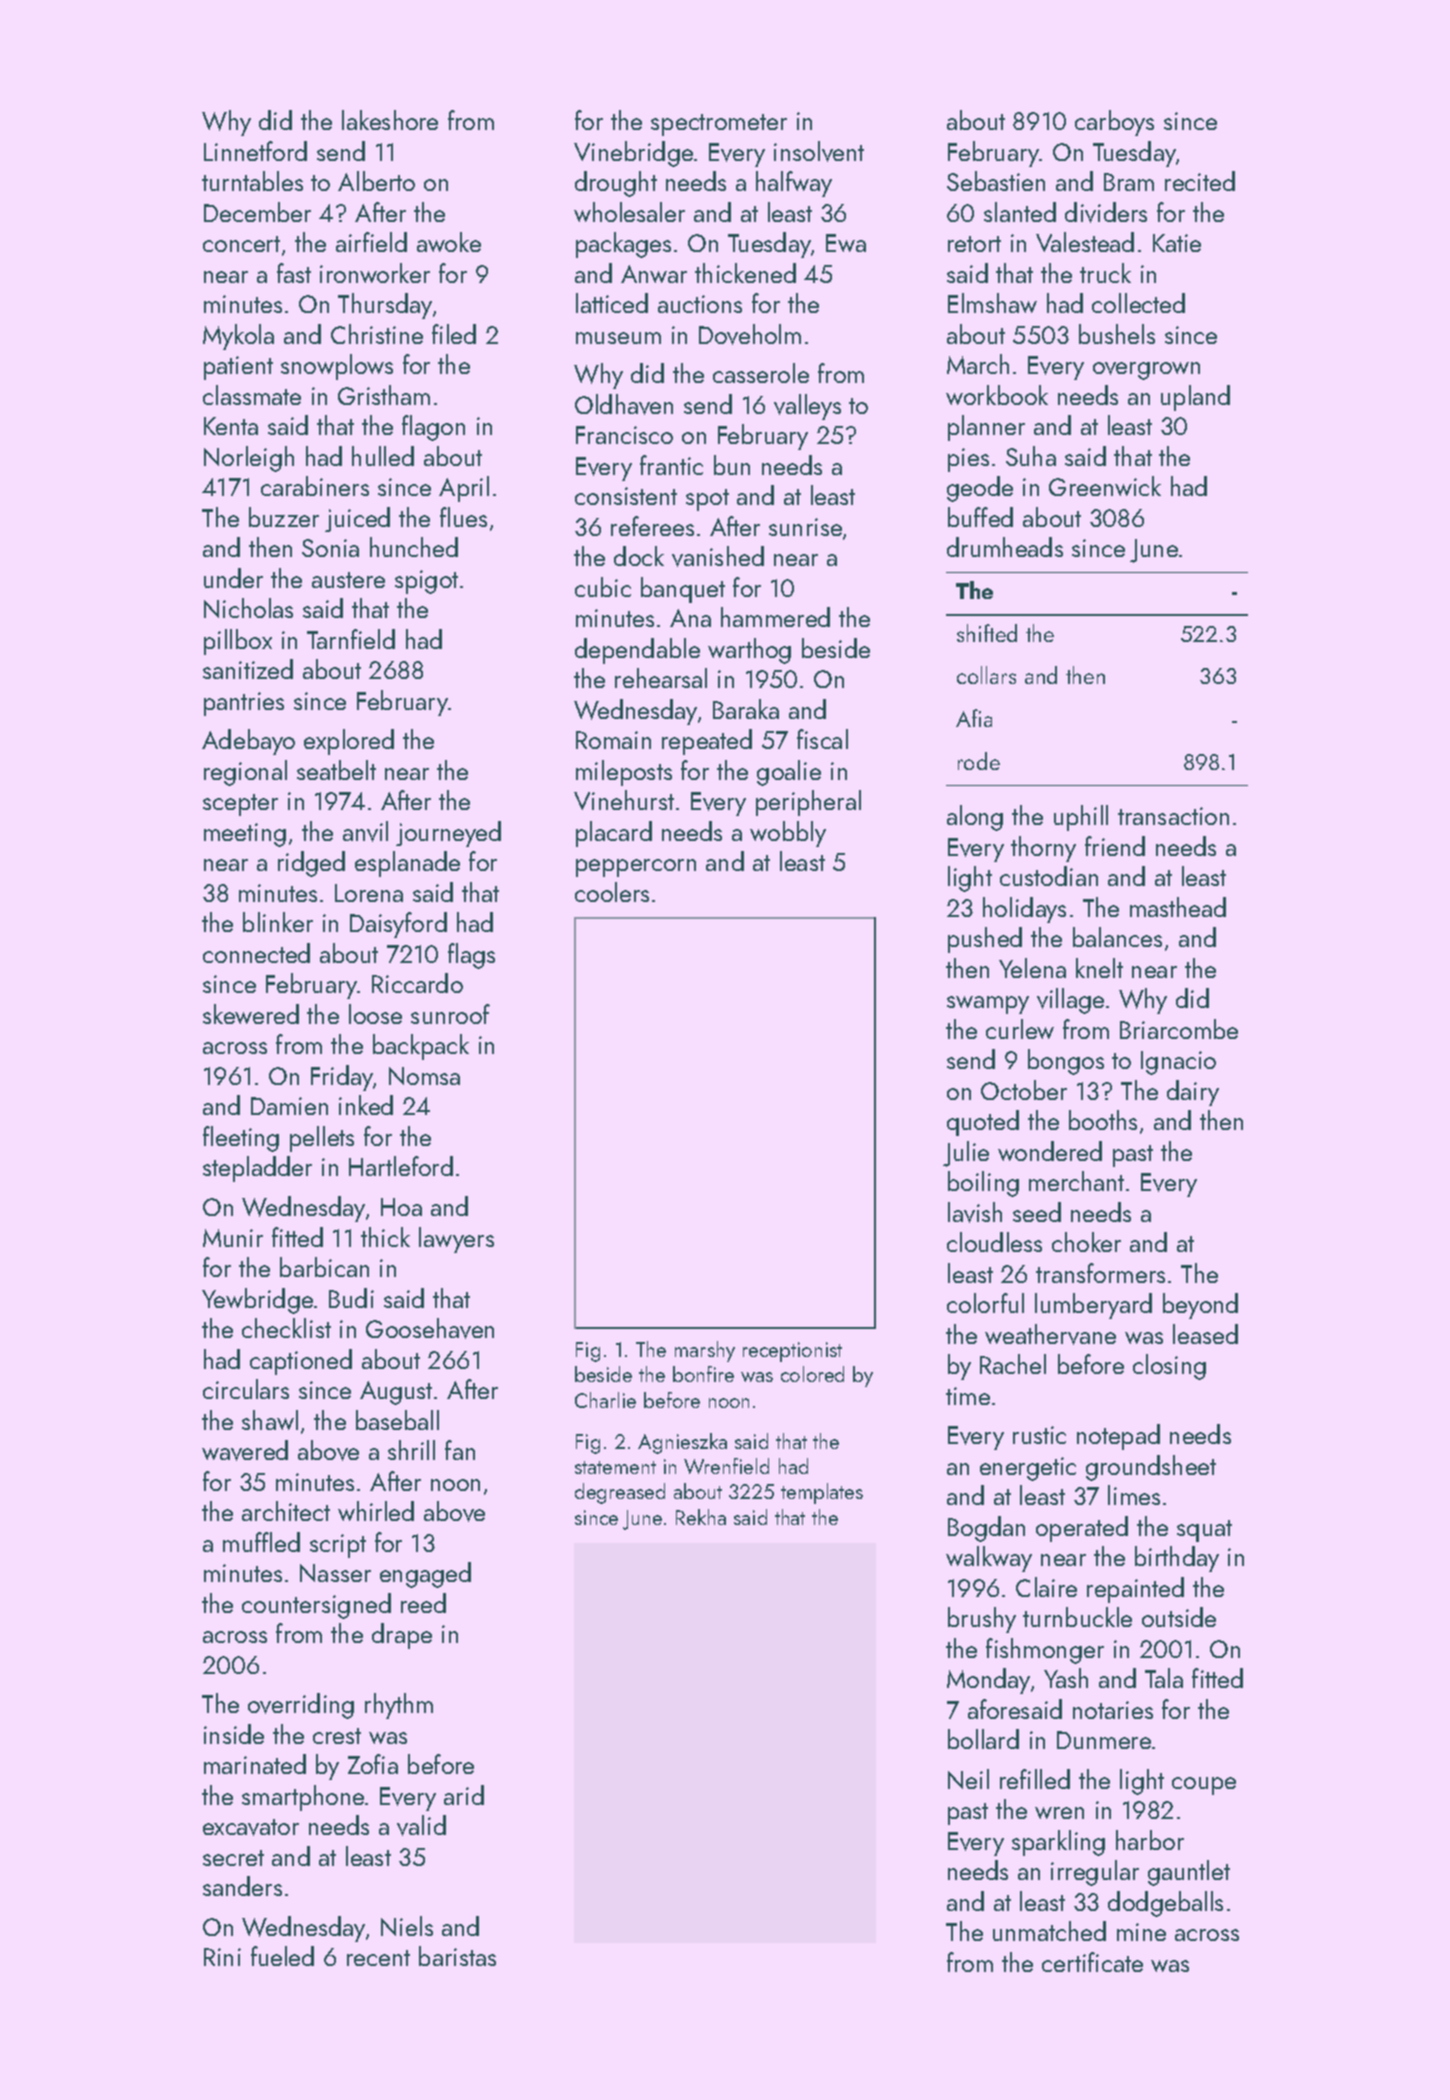  I want to click on pellets, so click(322, 1139).
